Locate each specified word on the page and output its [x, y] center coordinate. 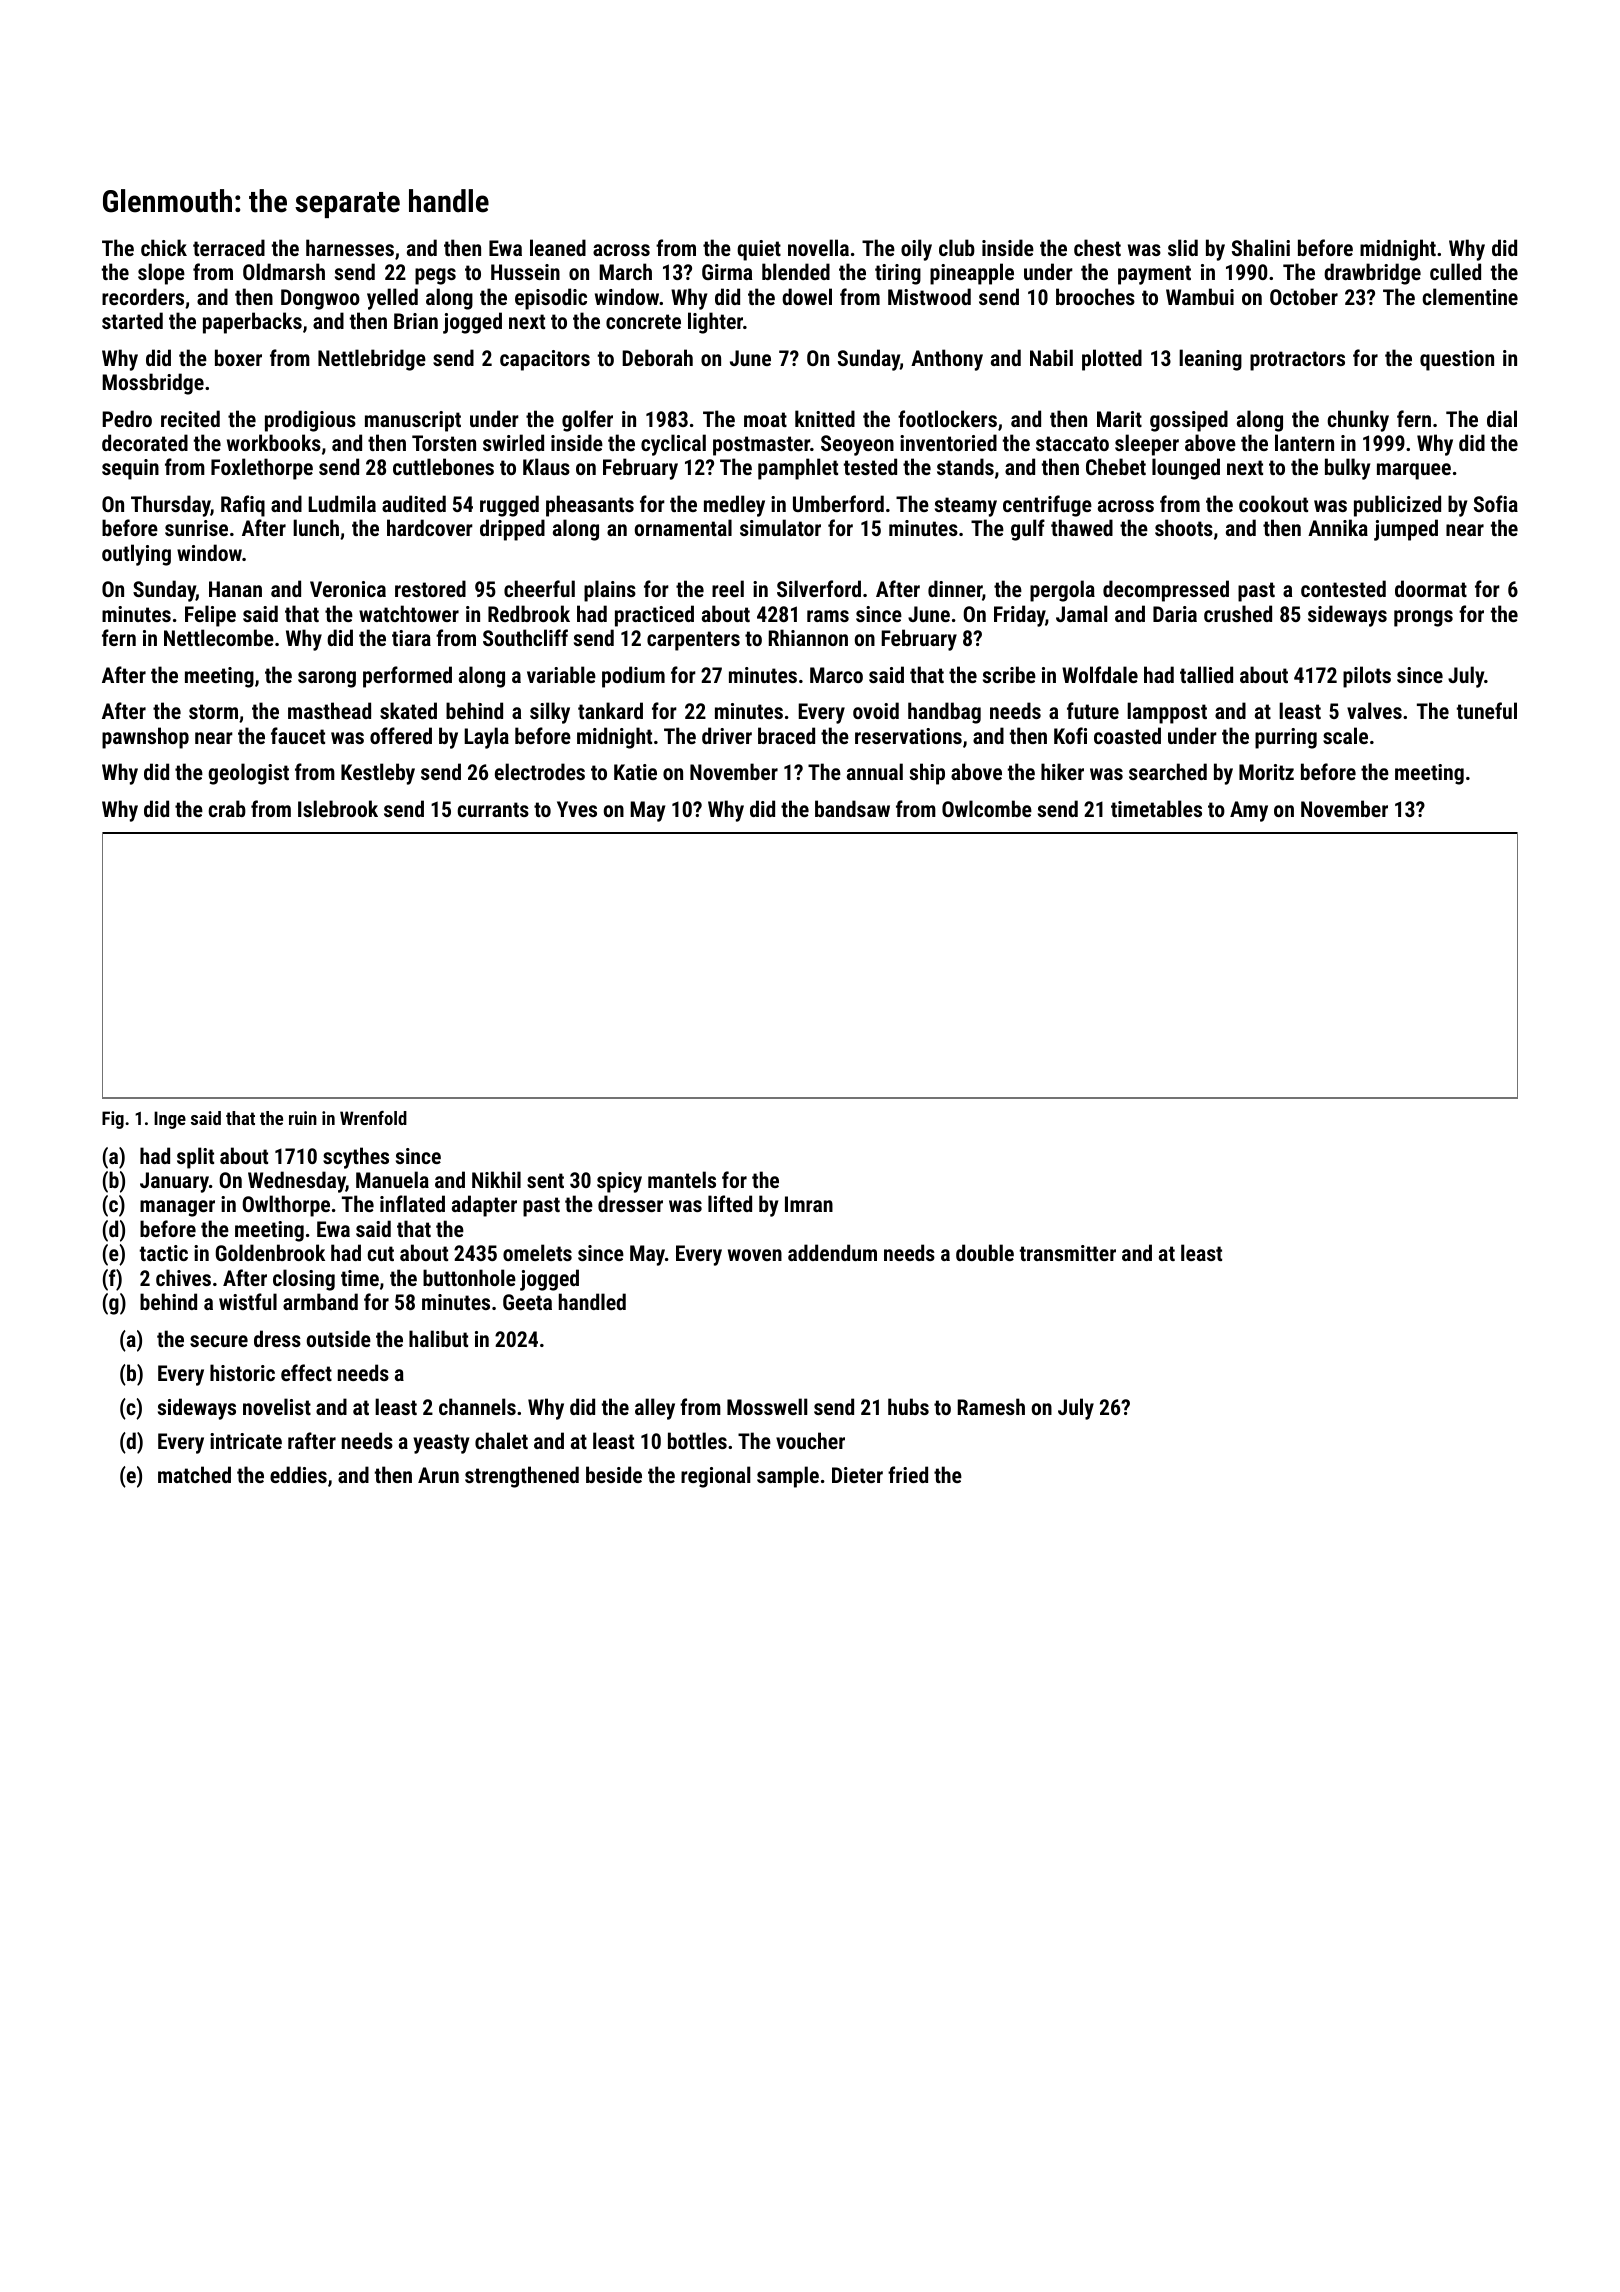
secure [219, 1341]
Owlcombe [987, 808]
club [957, 247]
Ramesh [991, 1406]
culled [1455, 271]
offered [401, 735]
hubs [908, 1406]
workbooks [274, 442]
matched [194, 1474]
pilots [1367, 677]
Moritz [1266, 772]
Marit [1119, 419]
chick [164, 247]
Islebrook [338, 808]
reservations [908, 736]
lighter [715, 323]
